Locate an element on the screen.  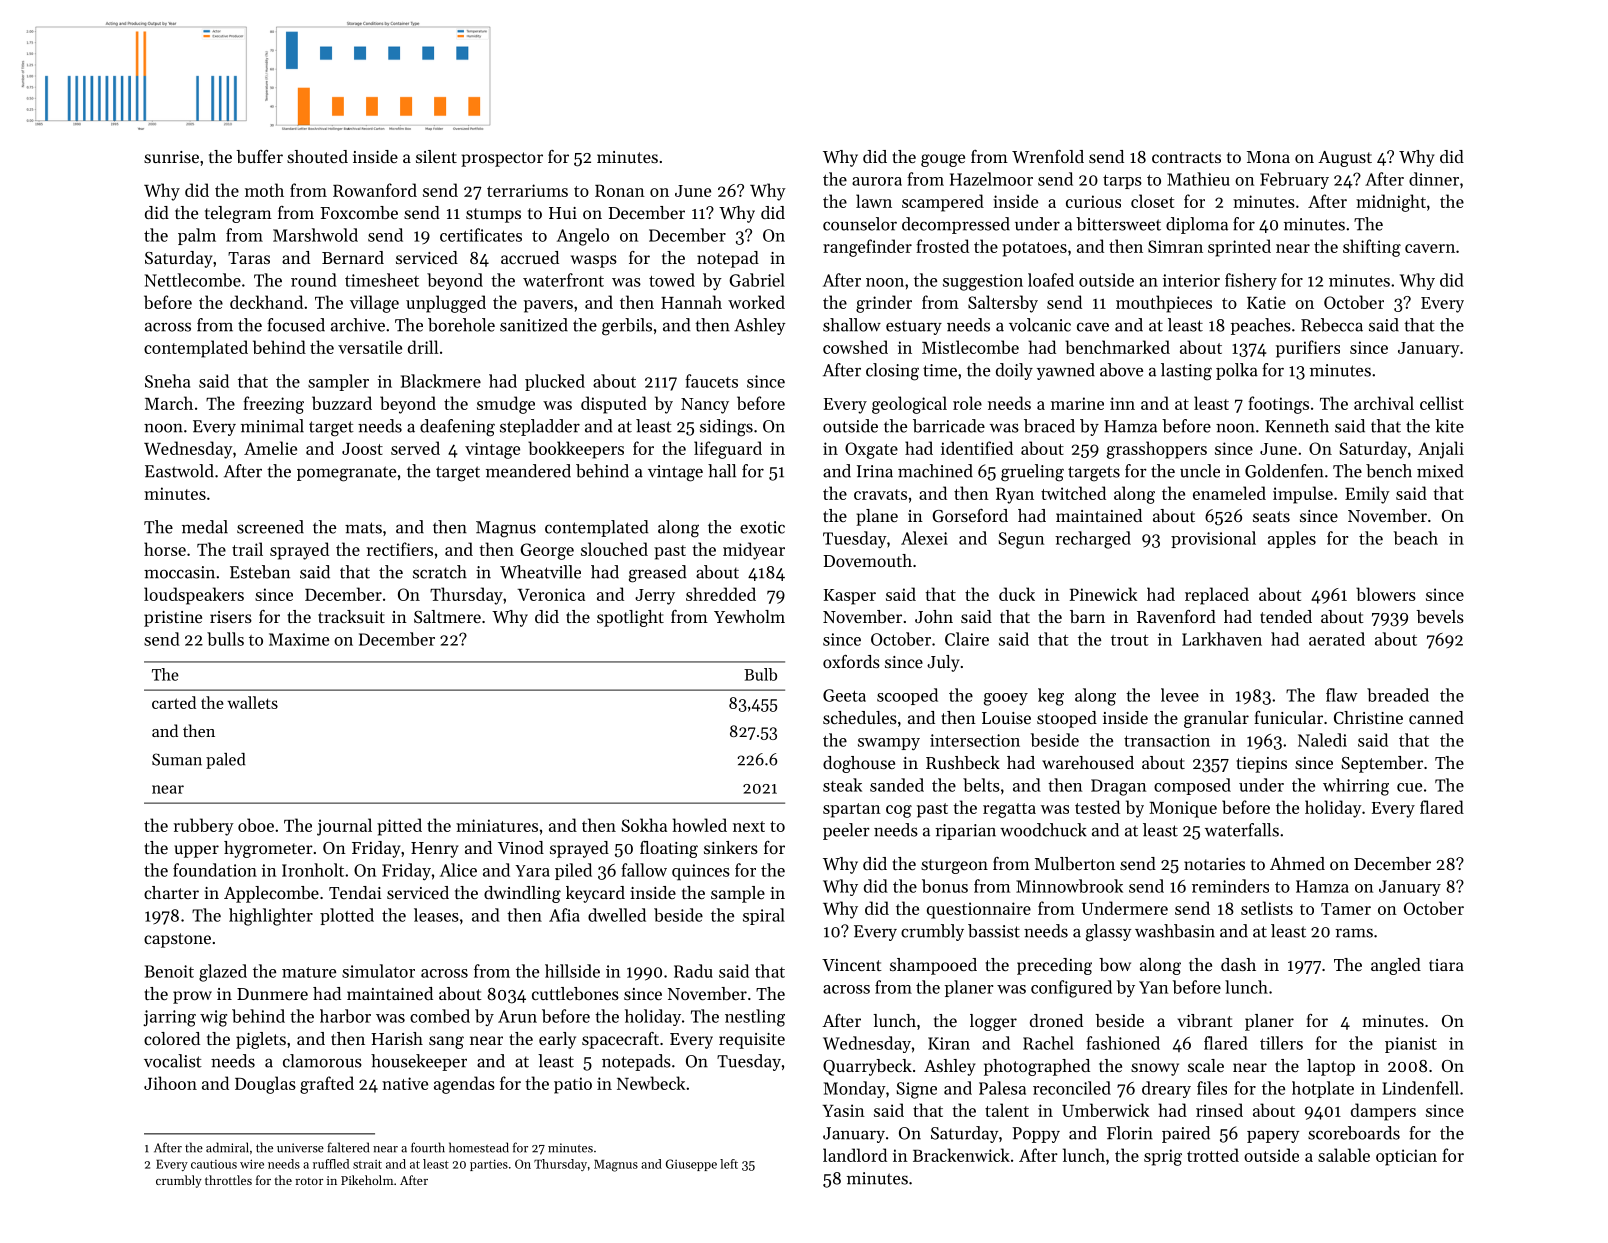
shifting is located at coordinates (1372, 248).
